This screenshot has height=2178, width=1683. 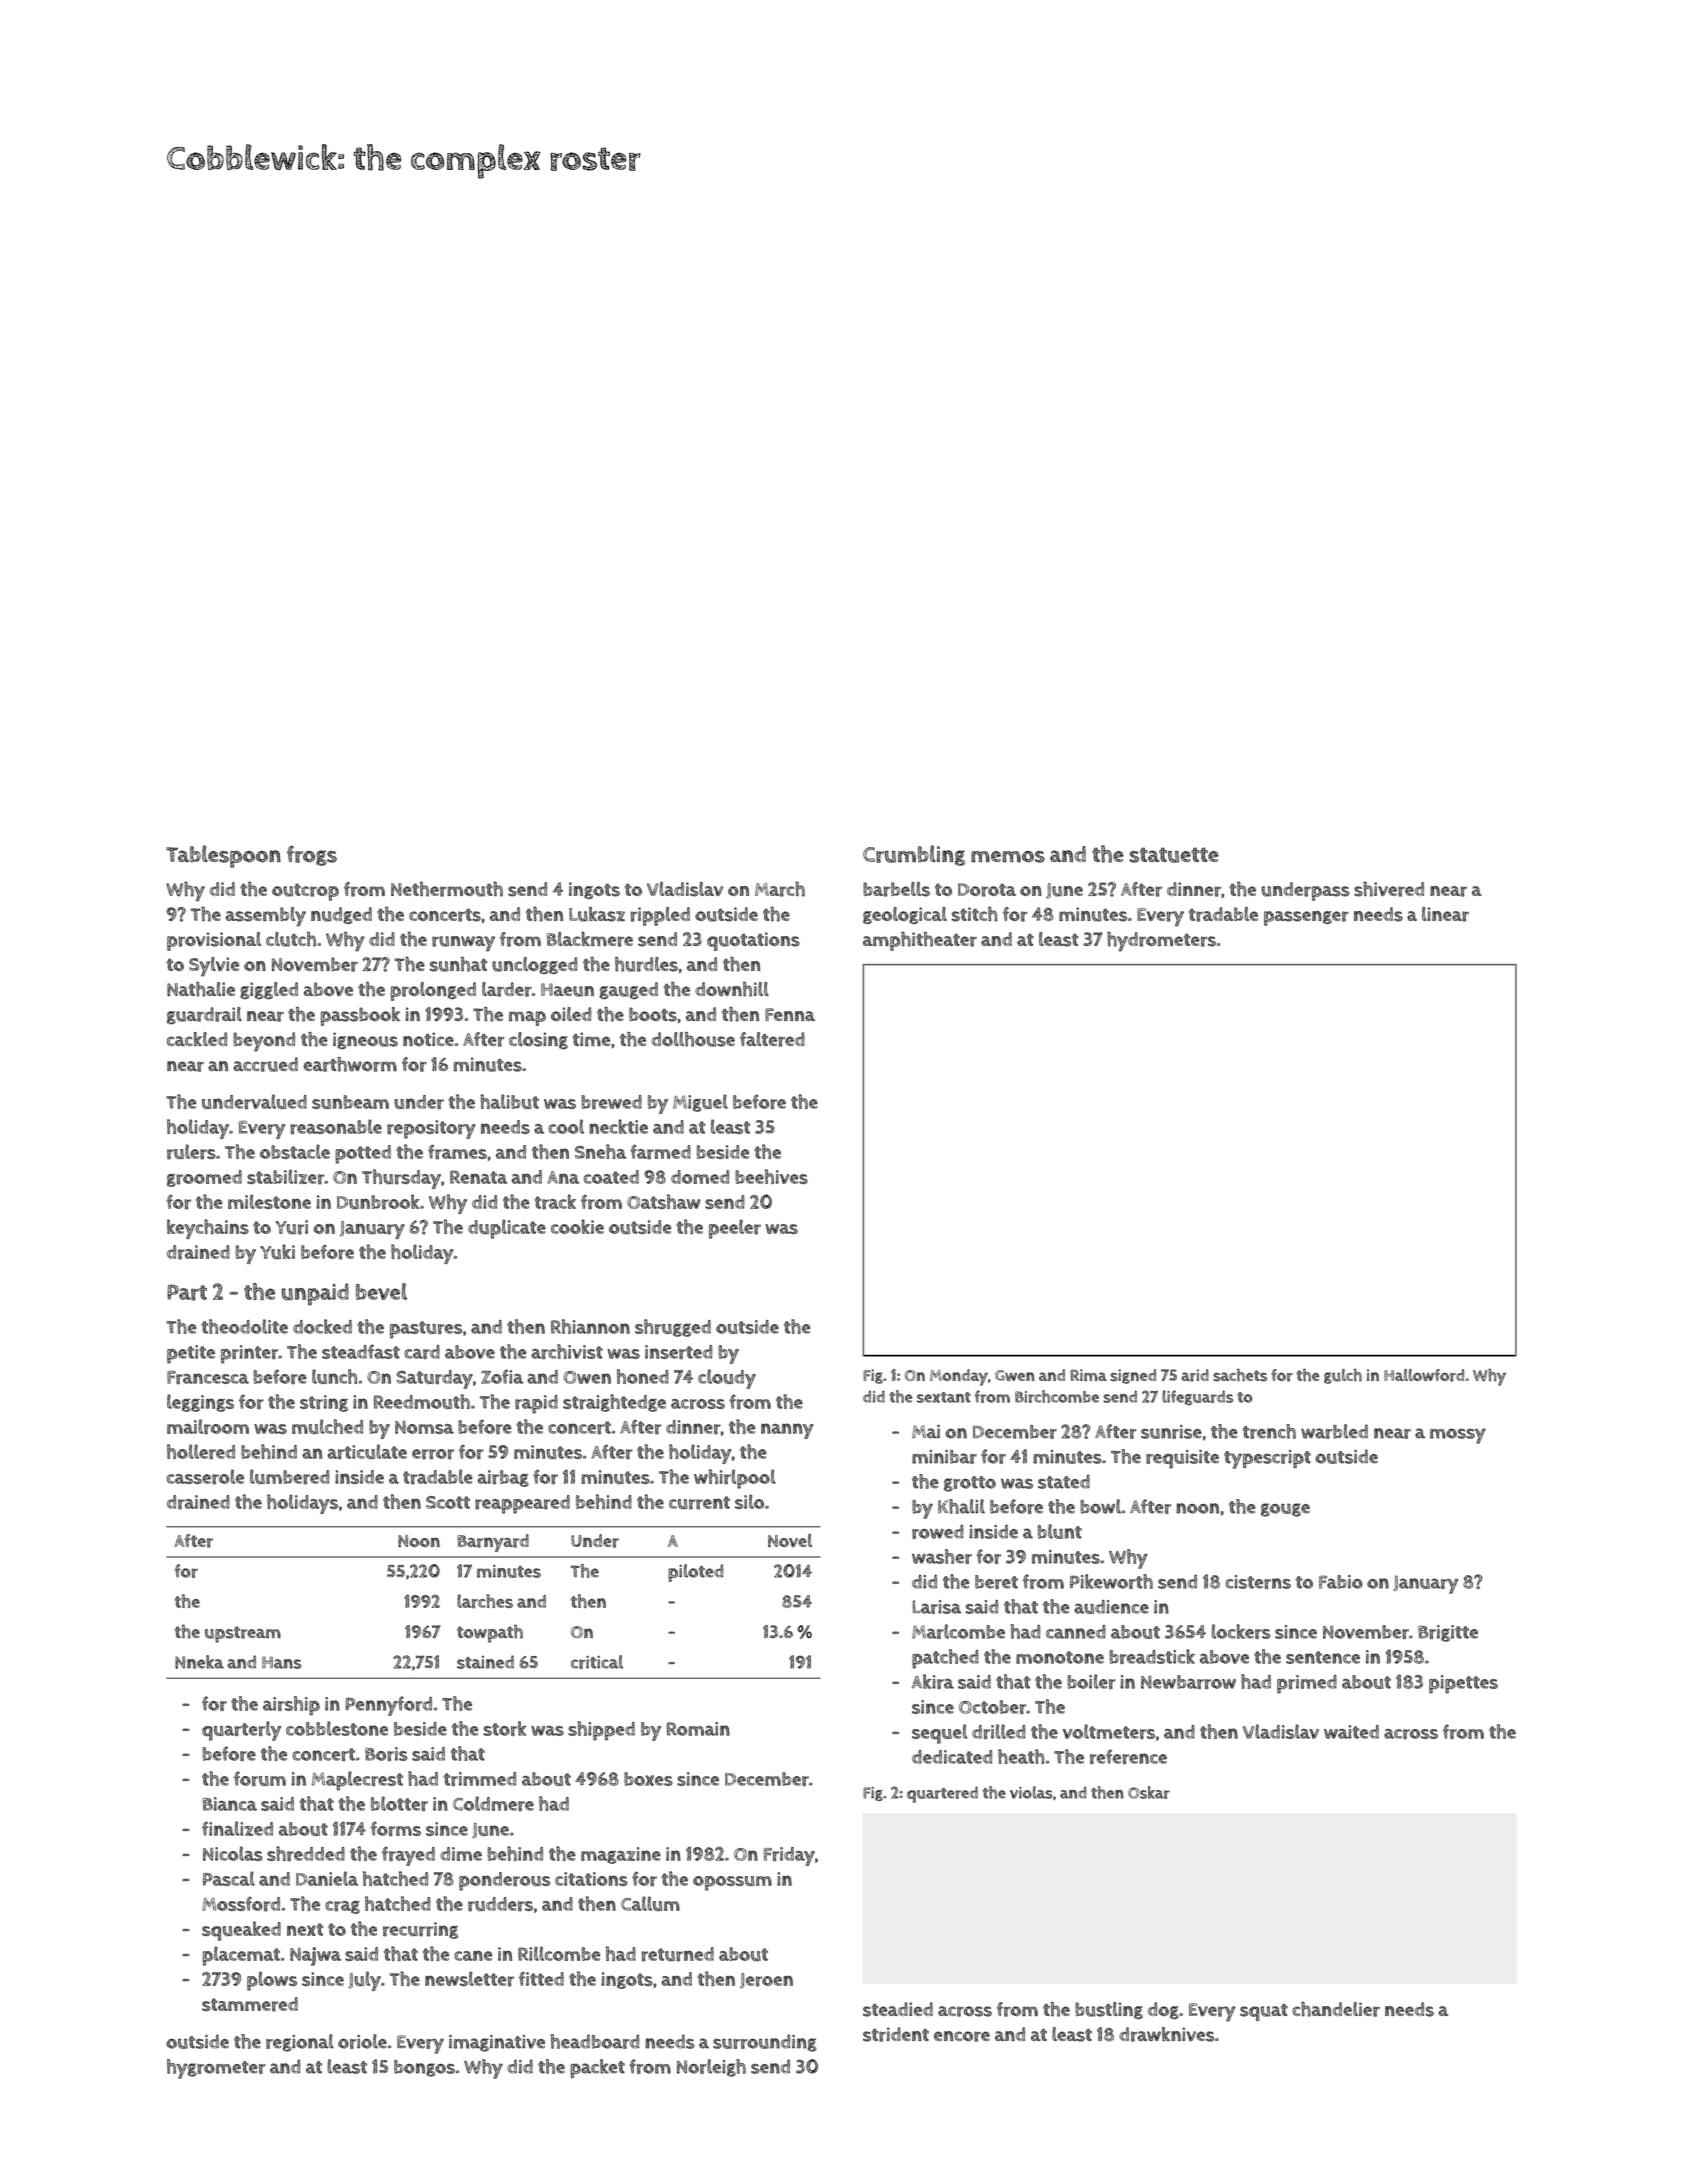 What do you see at coordinates (1389, 889) in the screenshot?
I see `shivered` at bounding box center [1389, 889].
